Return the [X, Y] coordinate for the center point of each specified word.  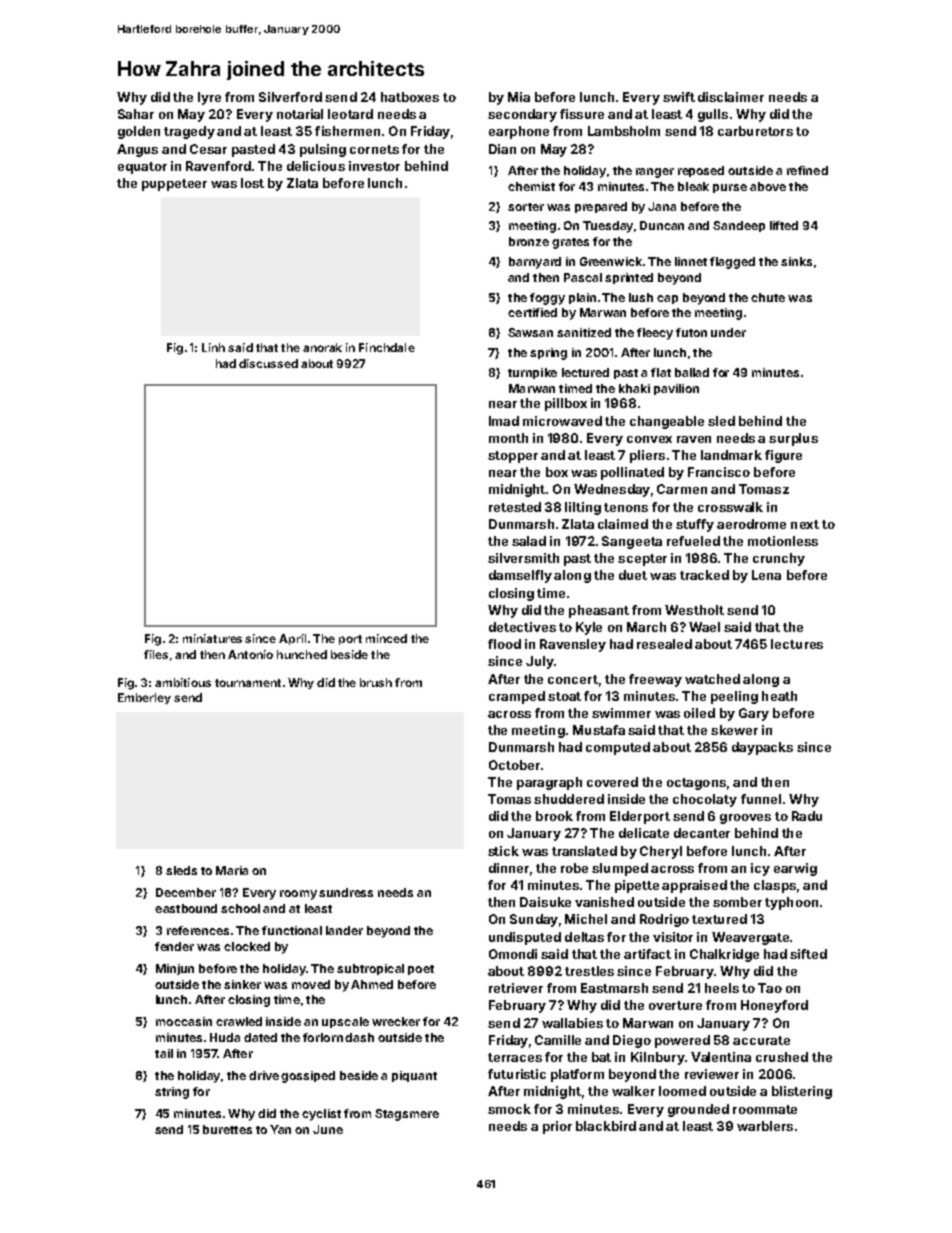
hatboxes [410, 97]
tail [164, 1053]
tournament [248, 683]
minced [386, 638]
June [328, 1129]
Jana [662, 206]
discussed [268, 363]
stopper [513, 457]
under [728, 332]
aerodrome [751, 524]
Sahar [136, 114]
